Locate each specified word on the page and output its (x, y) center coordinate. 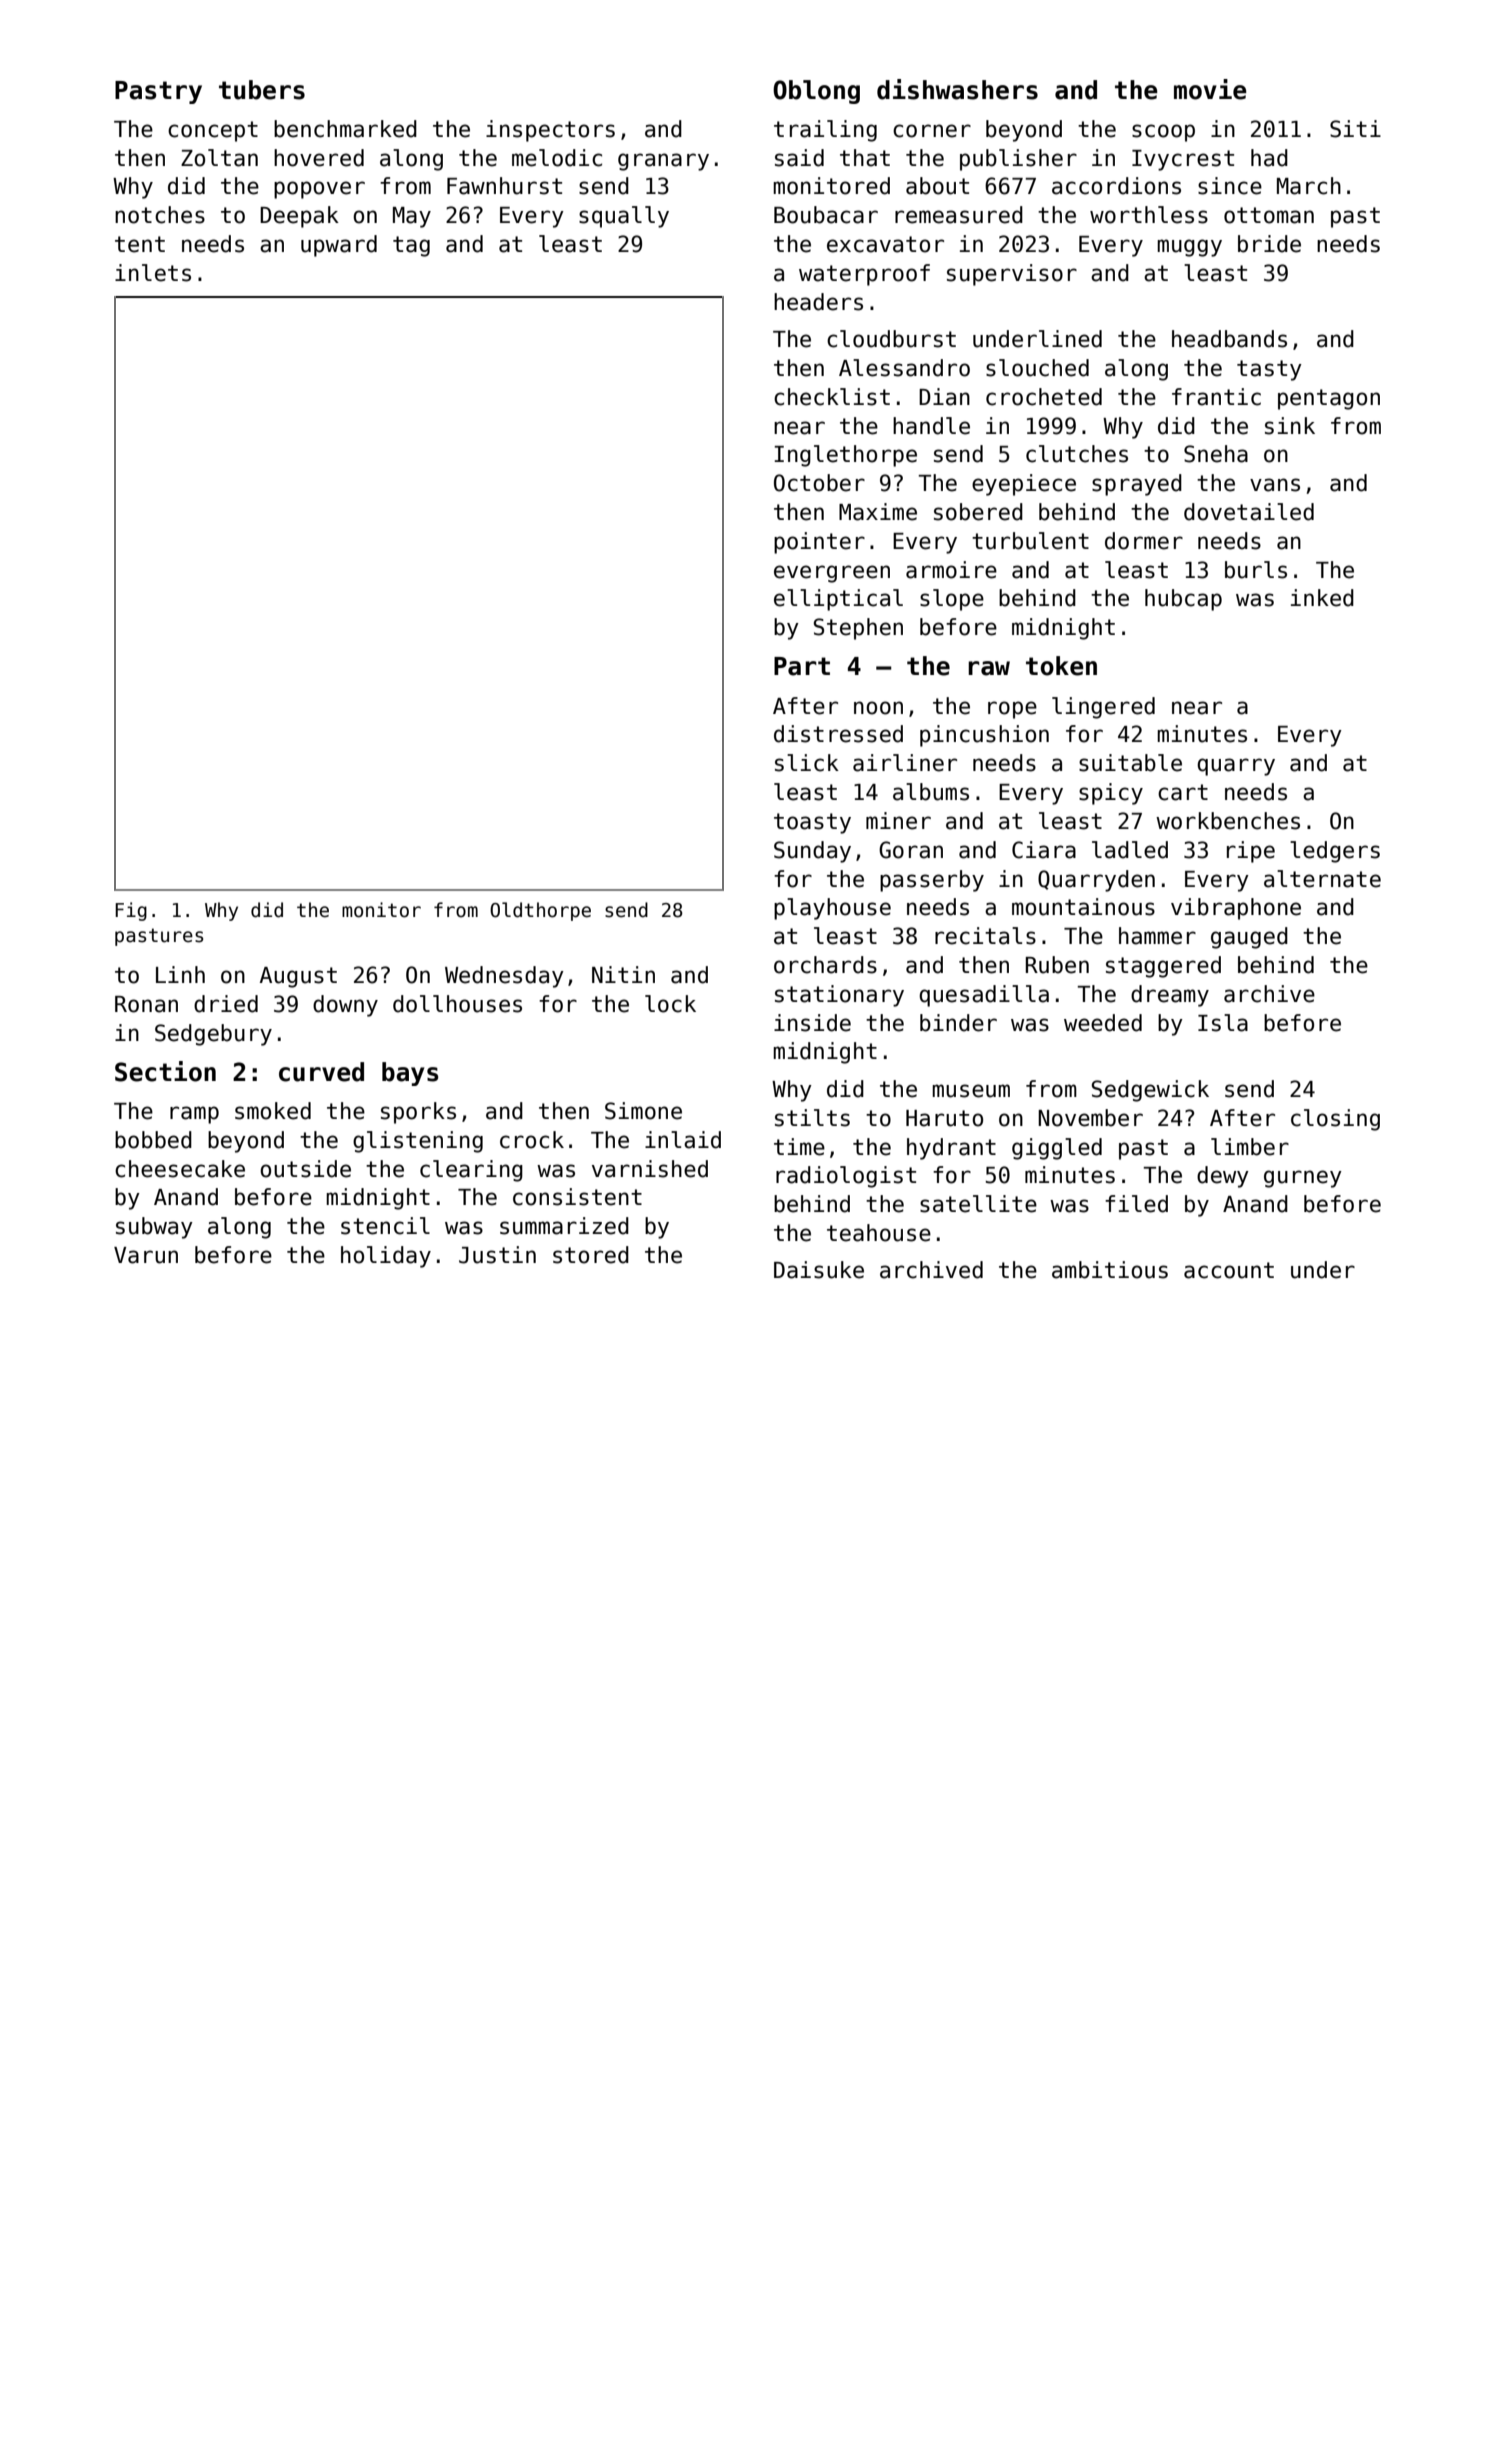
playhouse (832, 909)
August (298, 977)
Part (802, 666)
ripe (1251, 852)
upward (339, 246)
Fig (131, 911)
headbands (1229, 339)
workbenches (1228, 821)
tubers (262, 90)
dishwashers (957, 89)
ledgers (1335, 852)
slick (807, 763)
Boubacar (826, 215)
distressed (838, 734)
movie (1210, 89)
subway (154, 1228)
